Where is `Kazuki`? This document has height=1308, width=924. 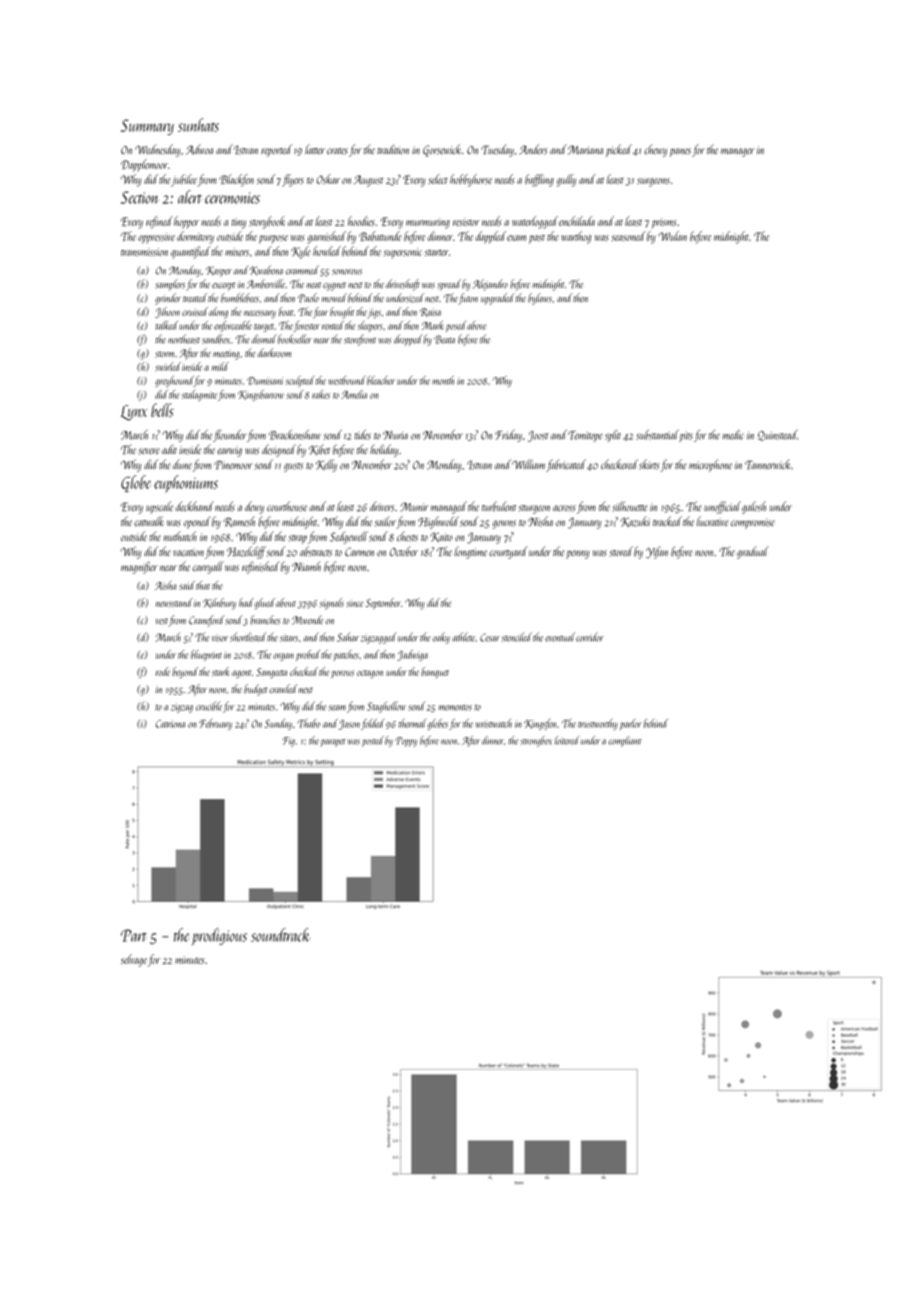 Kazuki is located at coordinates (635, 521).
